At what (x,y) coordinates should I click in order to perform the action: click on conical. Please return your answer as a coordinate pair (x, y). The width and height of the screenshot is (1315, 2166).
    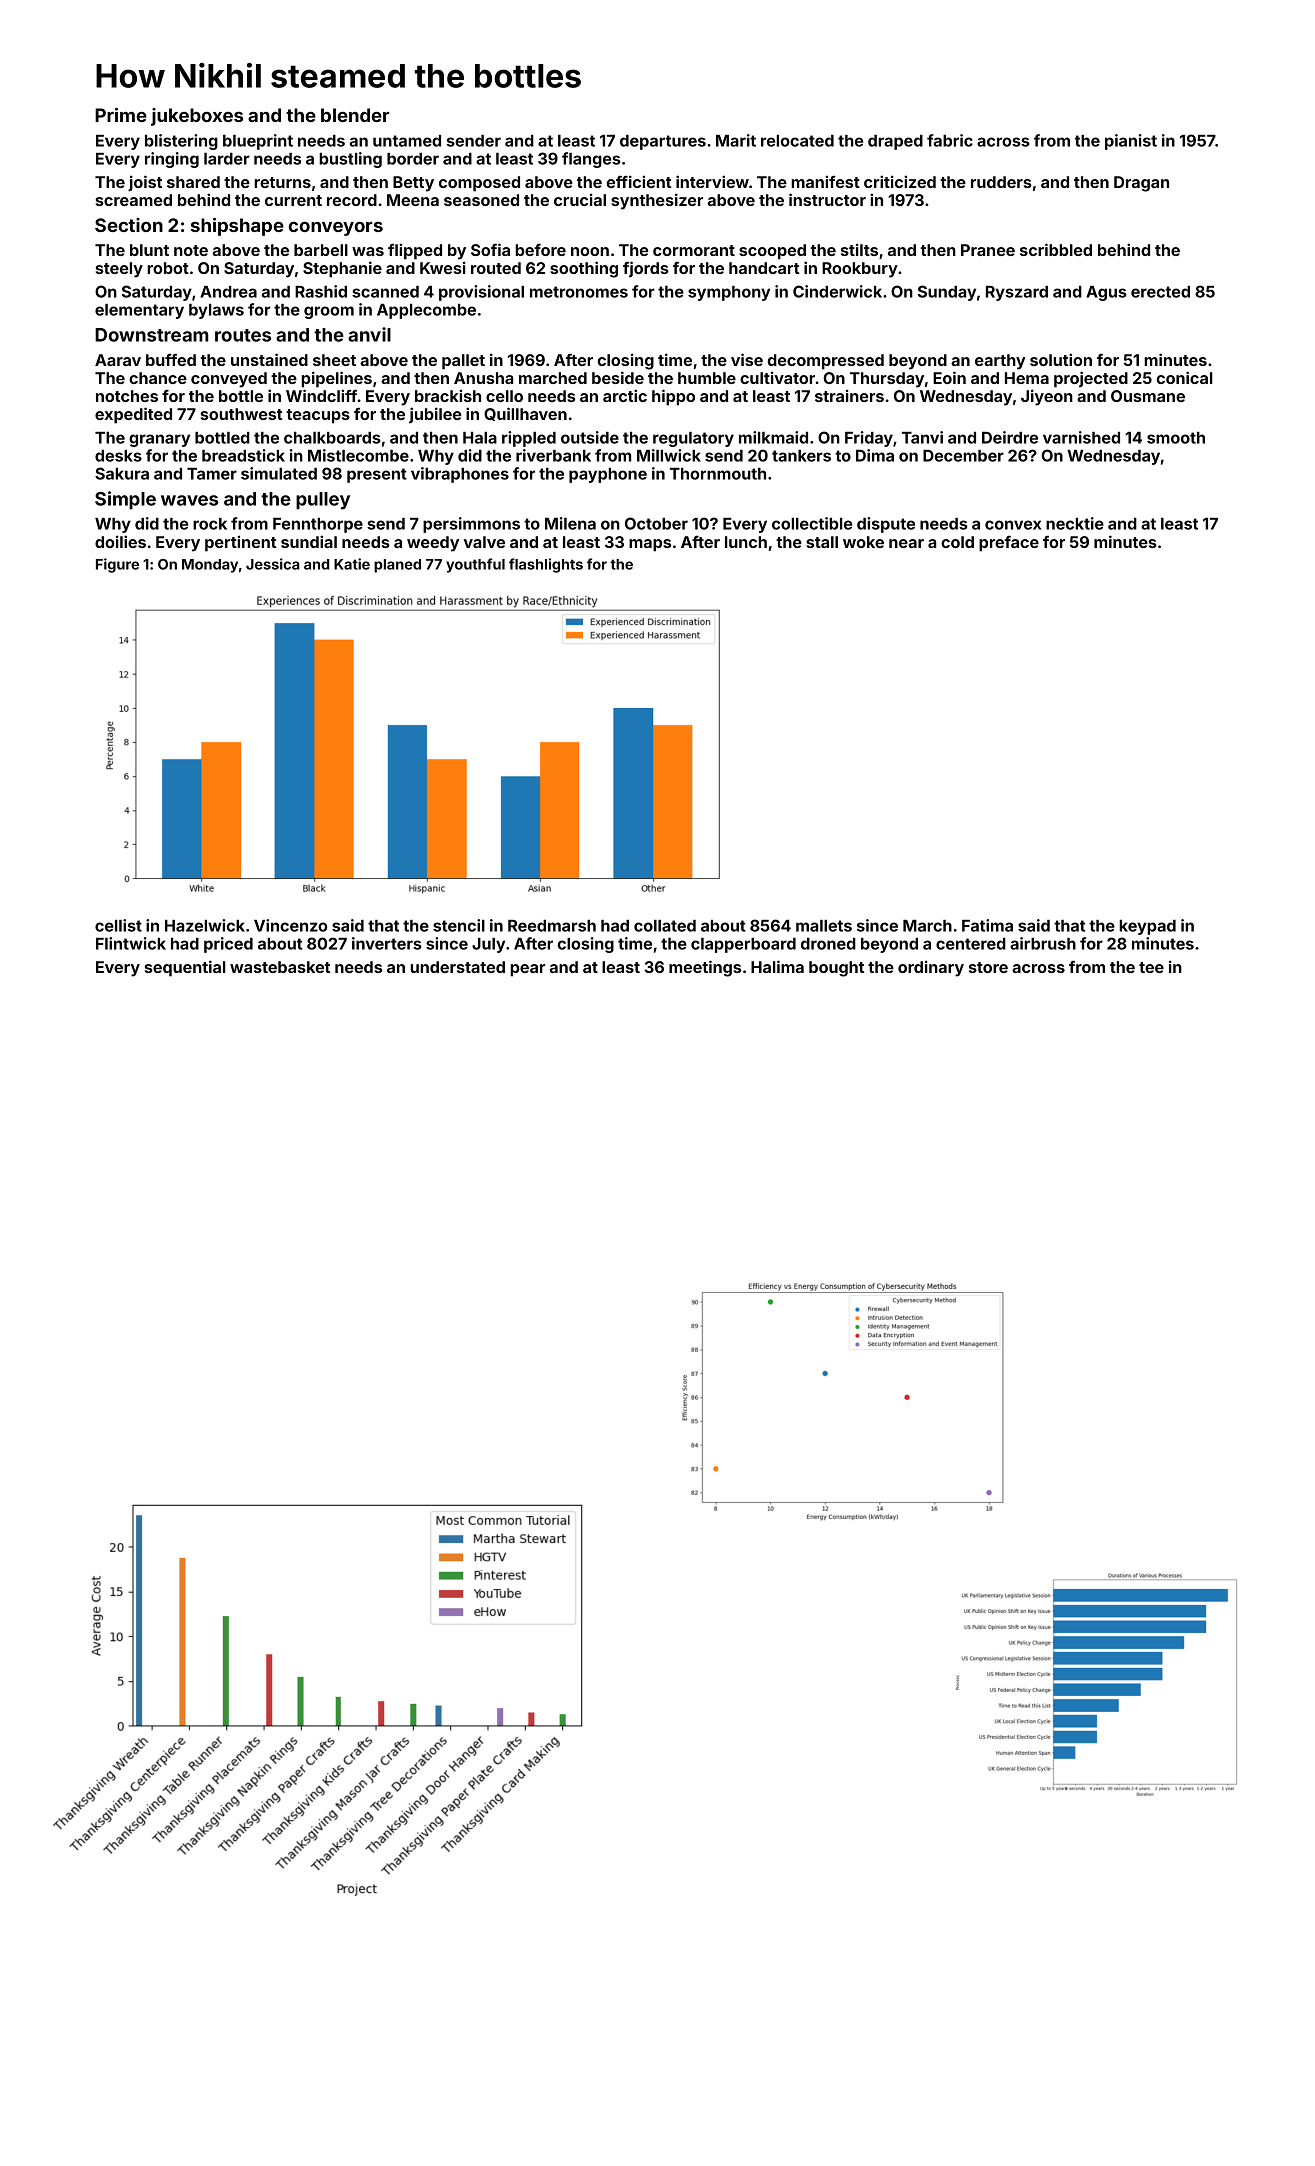
    Looking at the image, I should click on (1184, 377).
